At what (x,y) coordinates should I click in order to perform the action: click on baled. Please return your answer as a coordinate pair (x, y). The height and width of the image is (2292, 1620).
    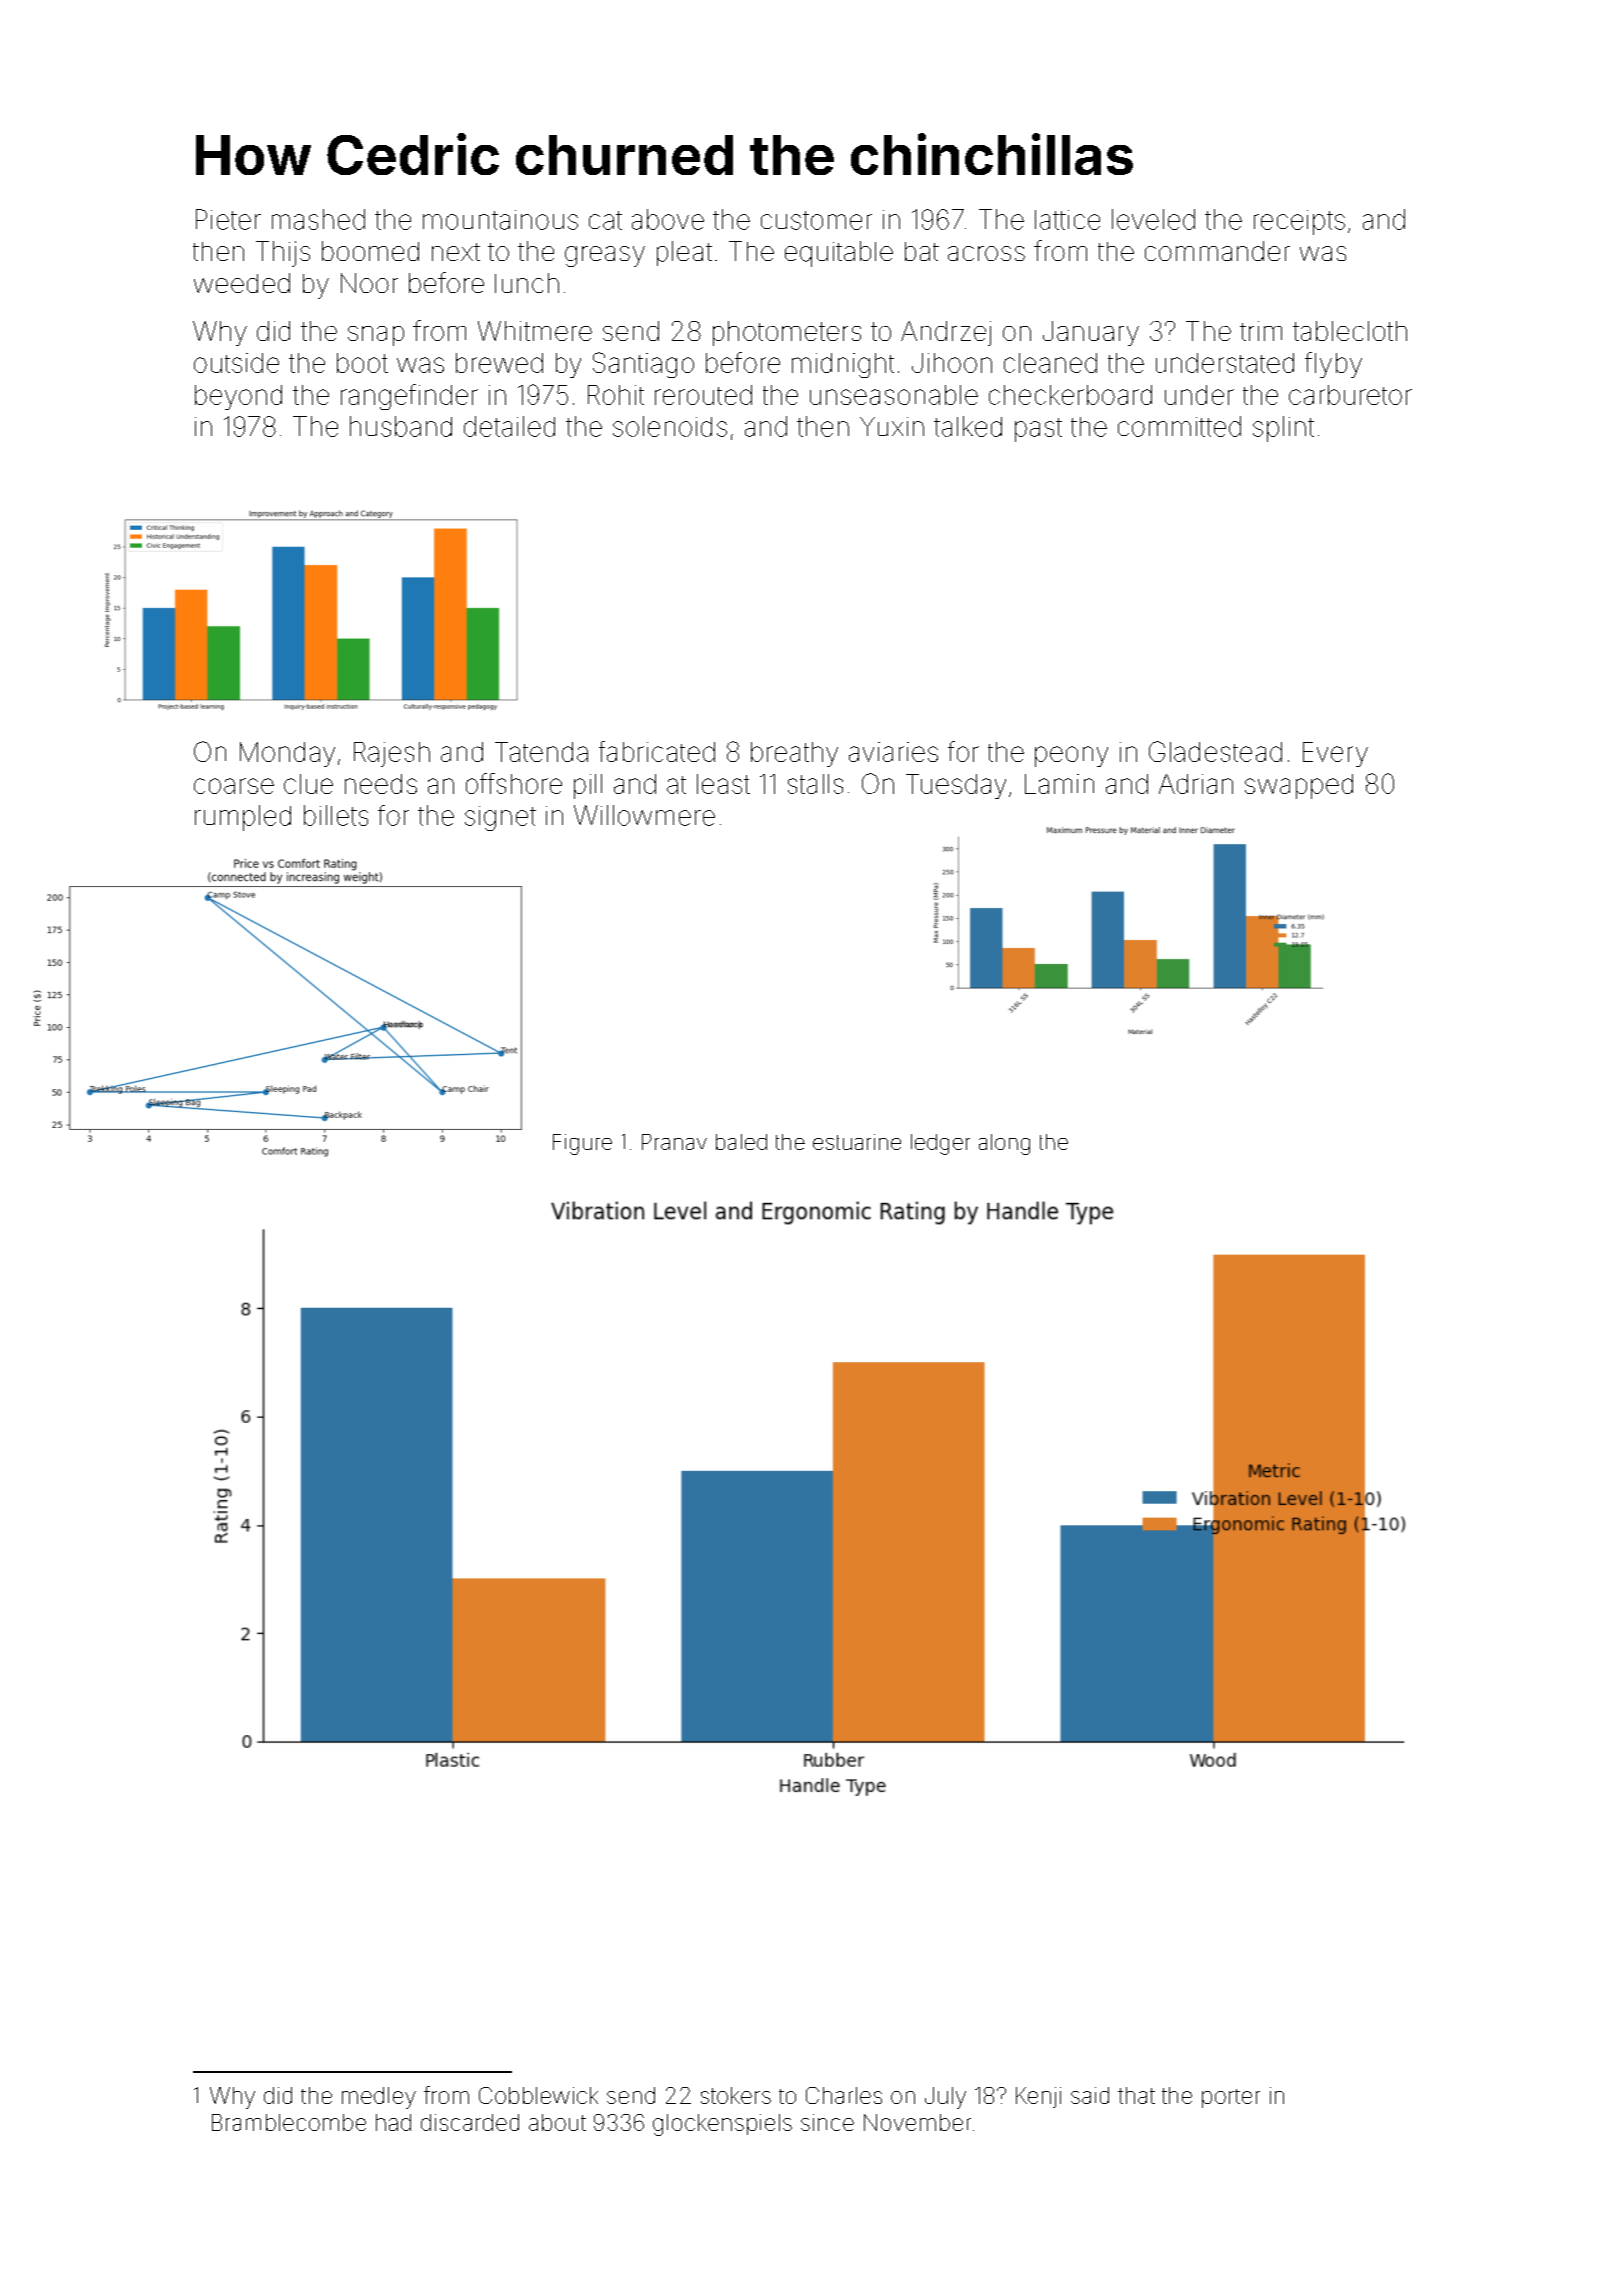
    Looking at the image, I should click on (741, 1142).
